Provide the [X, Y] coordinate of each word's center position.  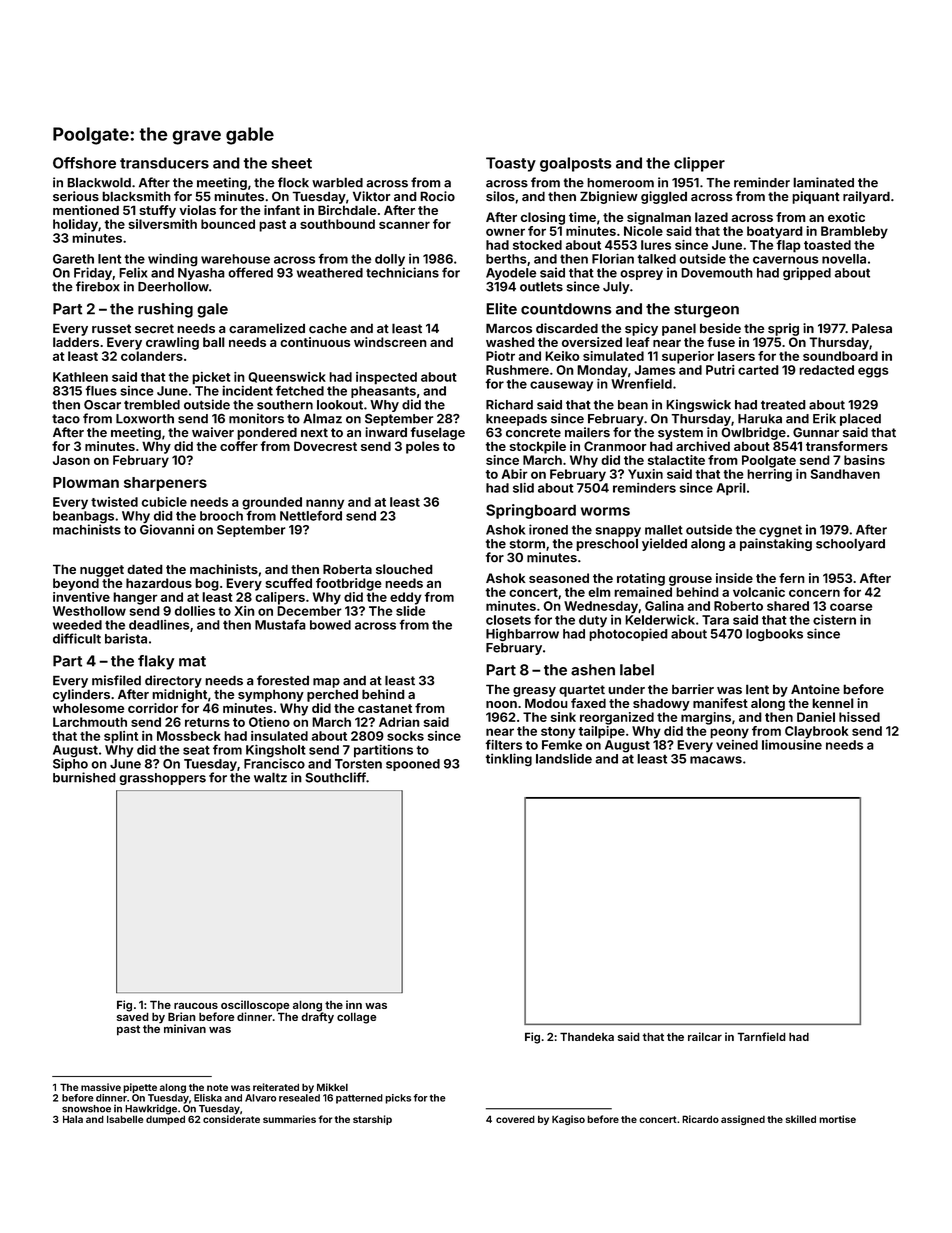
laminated [823, 182]
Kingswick [698, 405]
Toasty [511, 164]
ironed [548, 529]
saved [133, 1016]
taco [66, 419]
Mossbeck [189, 736]
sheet [291, 163]
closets [508, 620]
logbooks [774, 635]
